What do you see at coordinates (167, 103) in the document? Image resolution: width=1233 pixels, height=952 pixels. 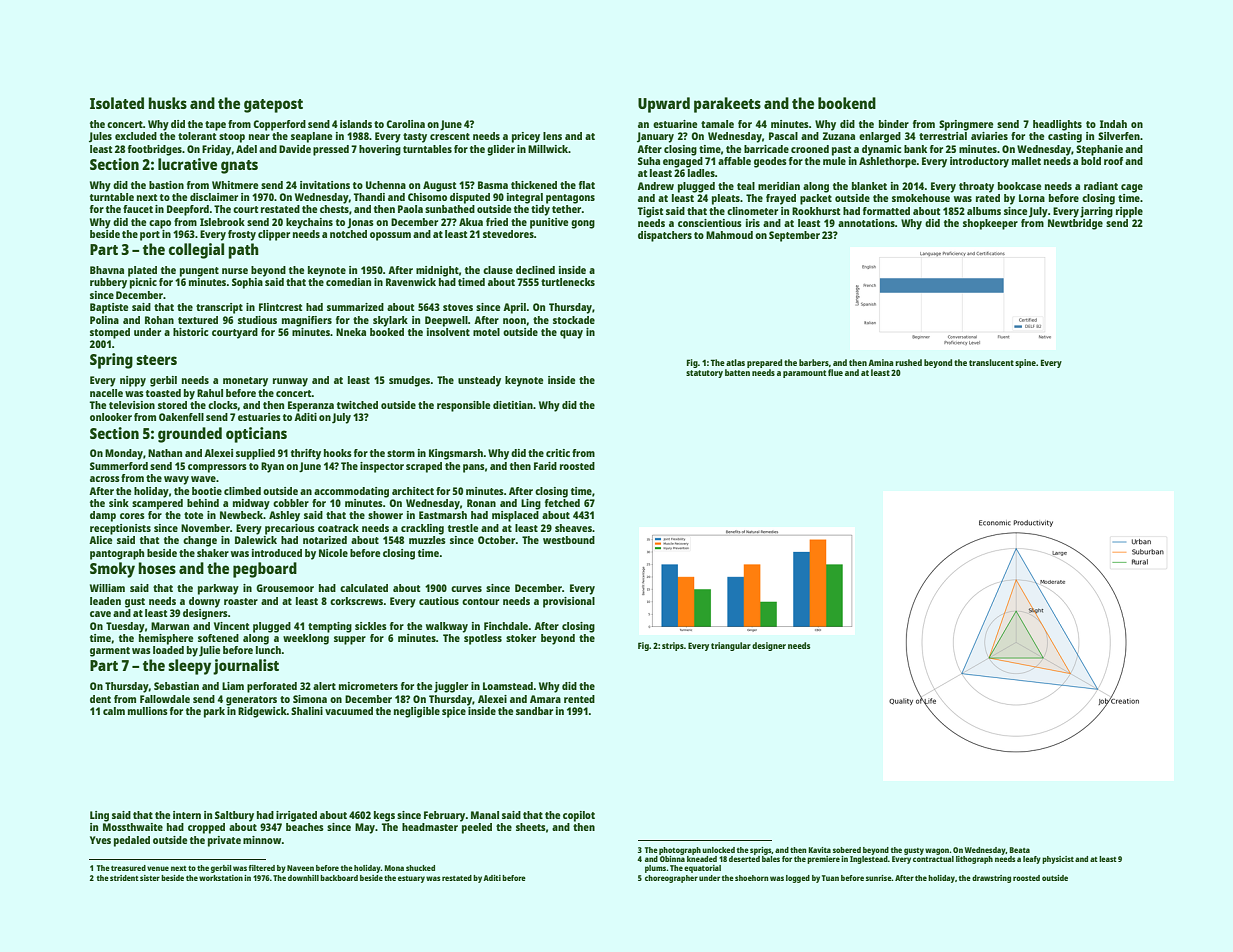 I see `husks` at bounding box center [167, 103].
